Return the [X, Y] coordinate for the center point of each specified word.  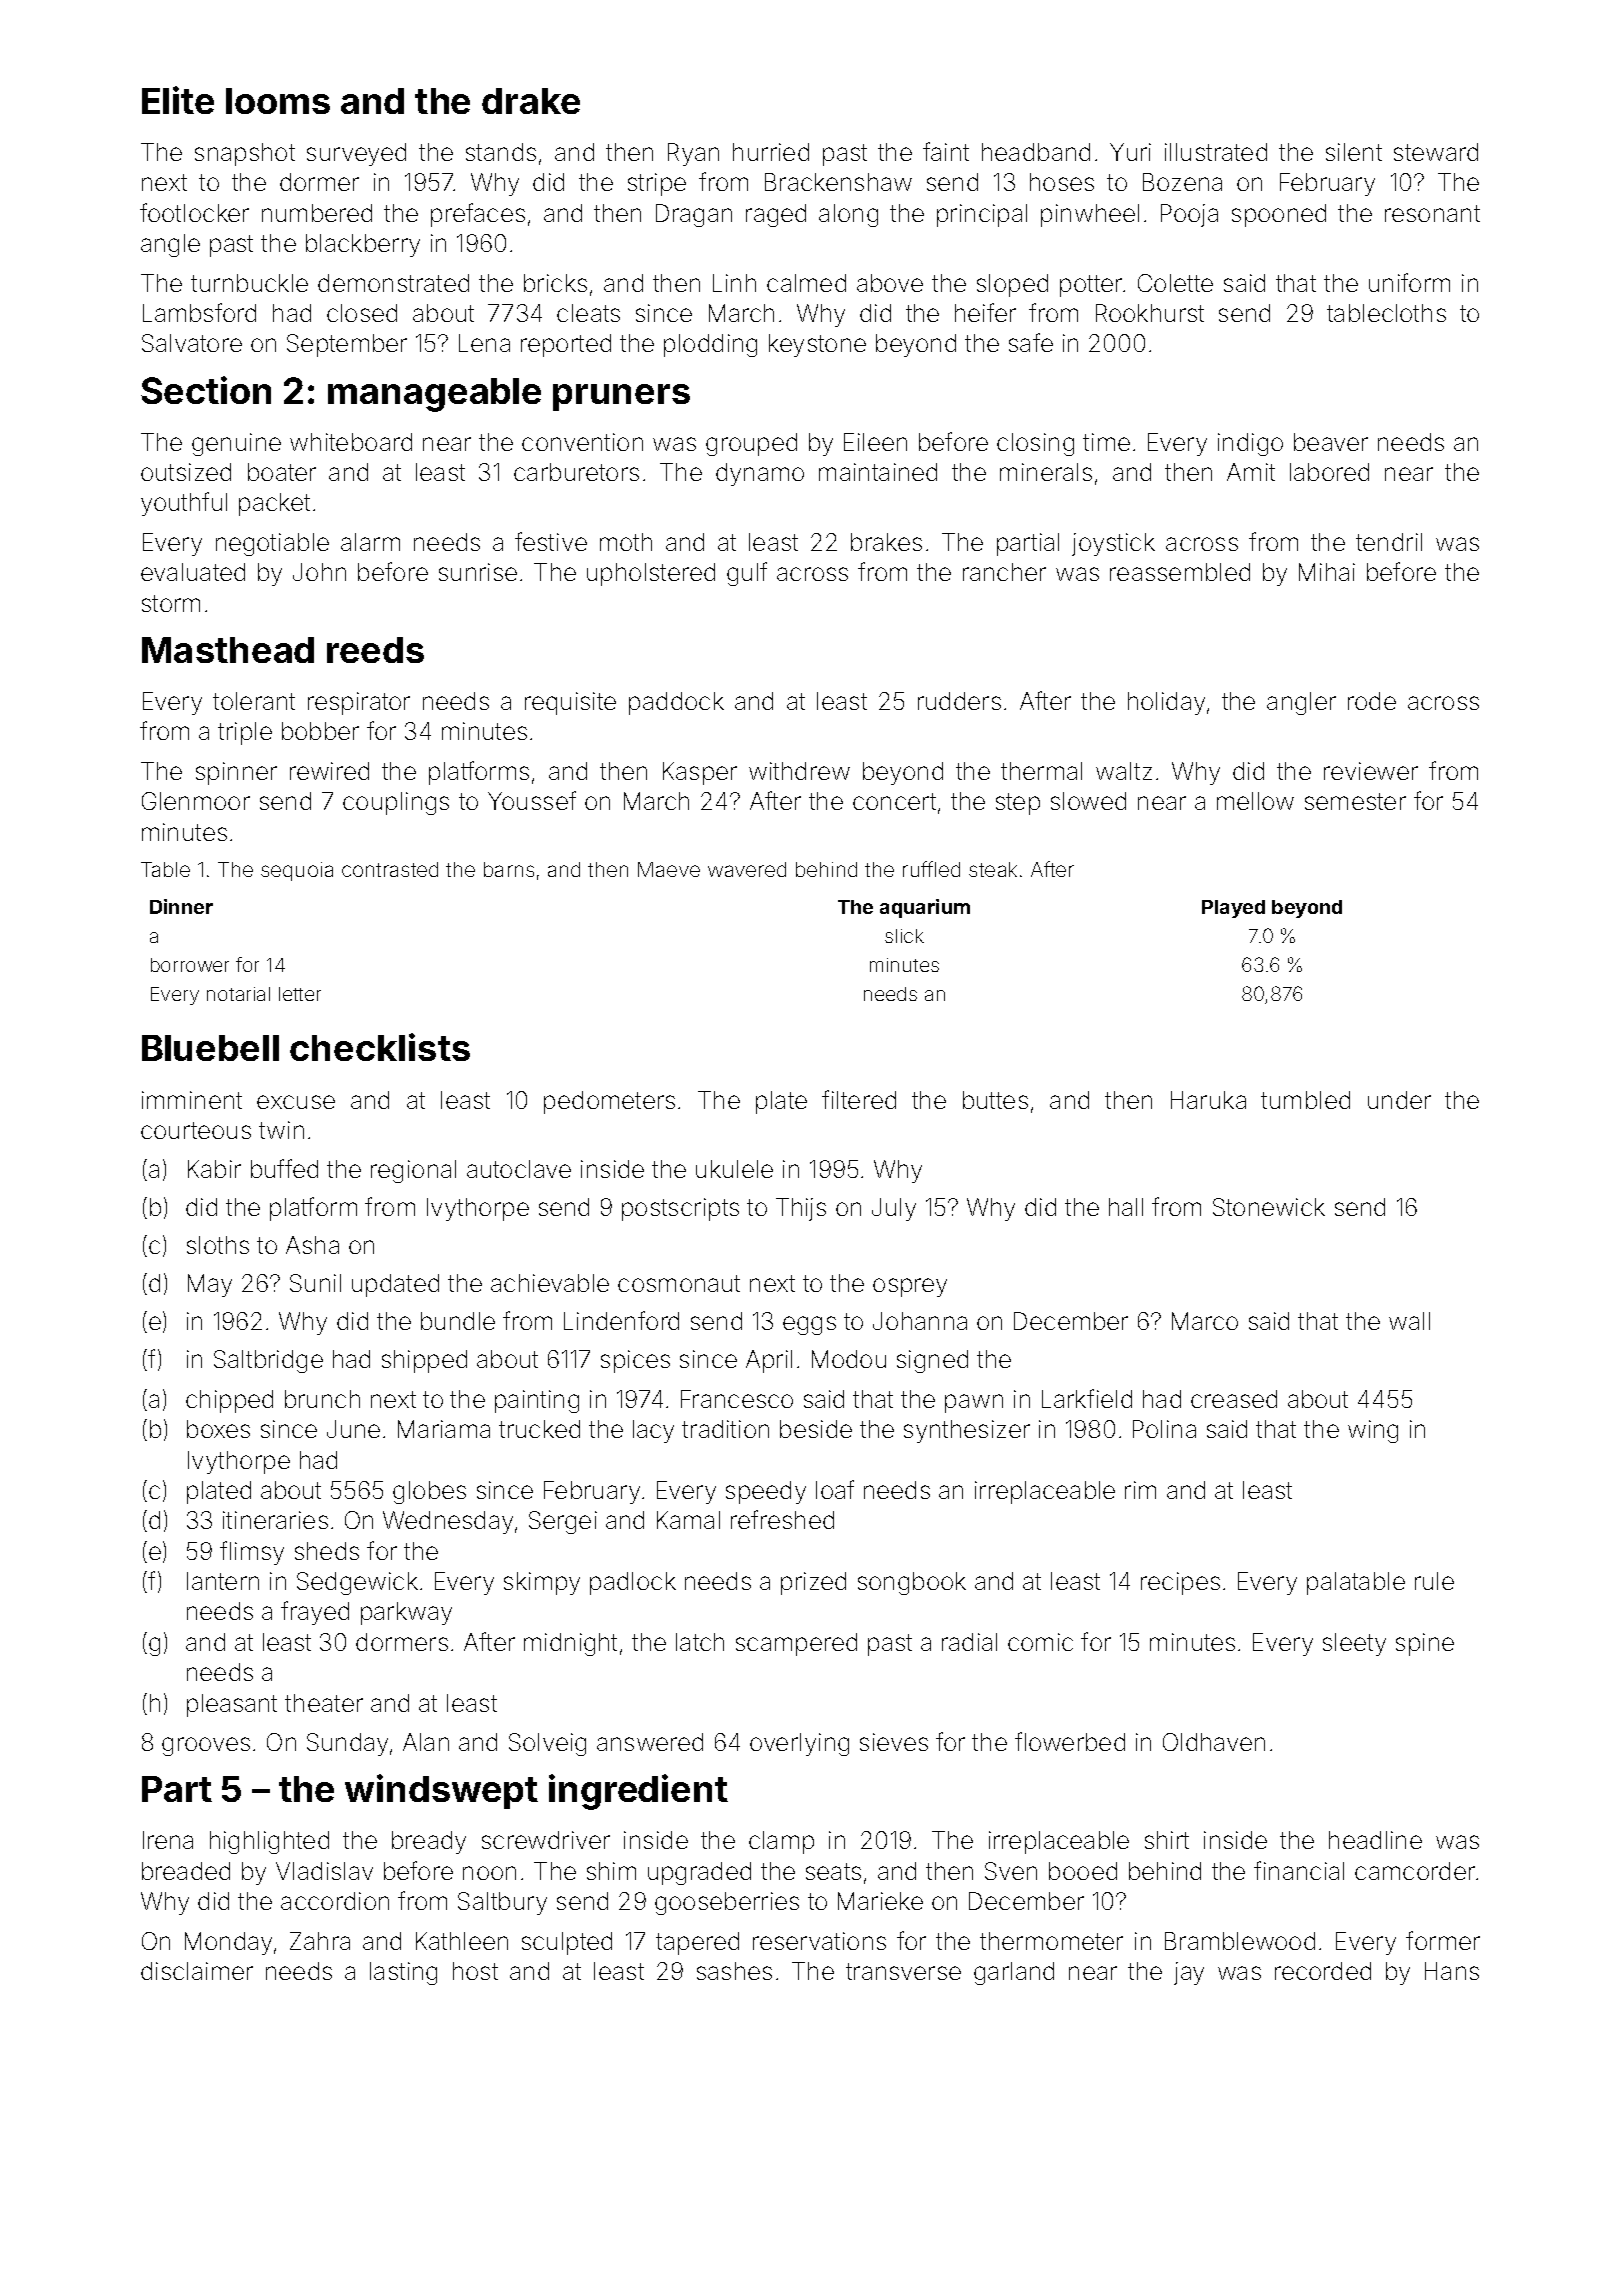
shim [611, 1871]
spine [1425, 1644]
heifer [985, 312]
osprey [910, 1287]
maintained [878, 472]
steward [1436, 152]
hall [1126, 1207]
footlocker [194, 212]
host [475, 1971]
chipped [229, 1401]
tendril [1389, 542]
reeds [375, 650]
